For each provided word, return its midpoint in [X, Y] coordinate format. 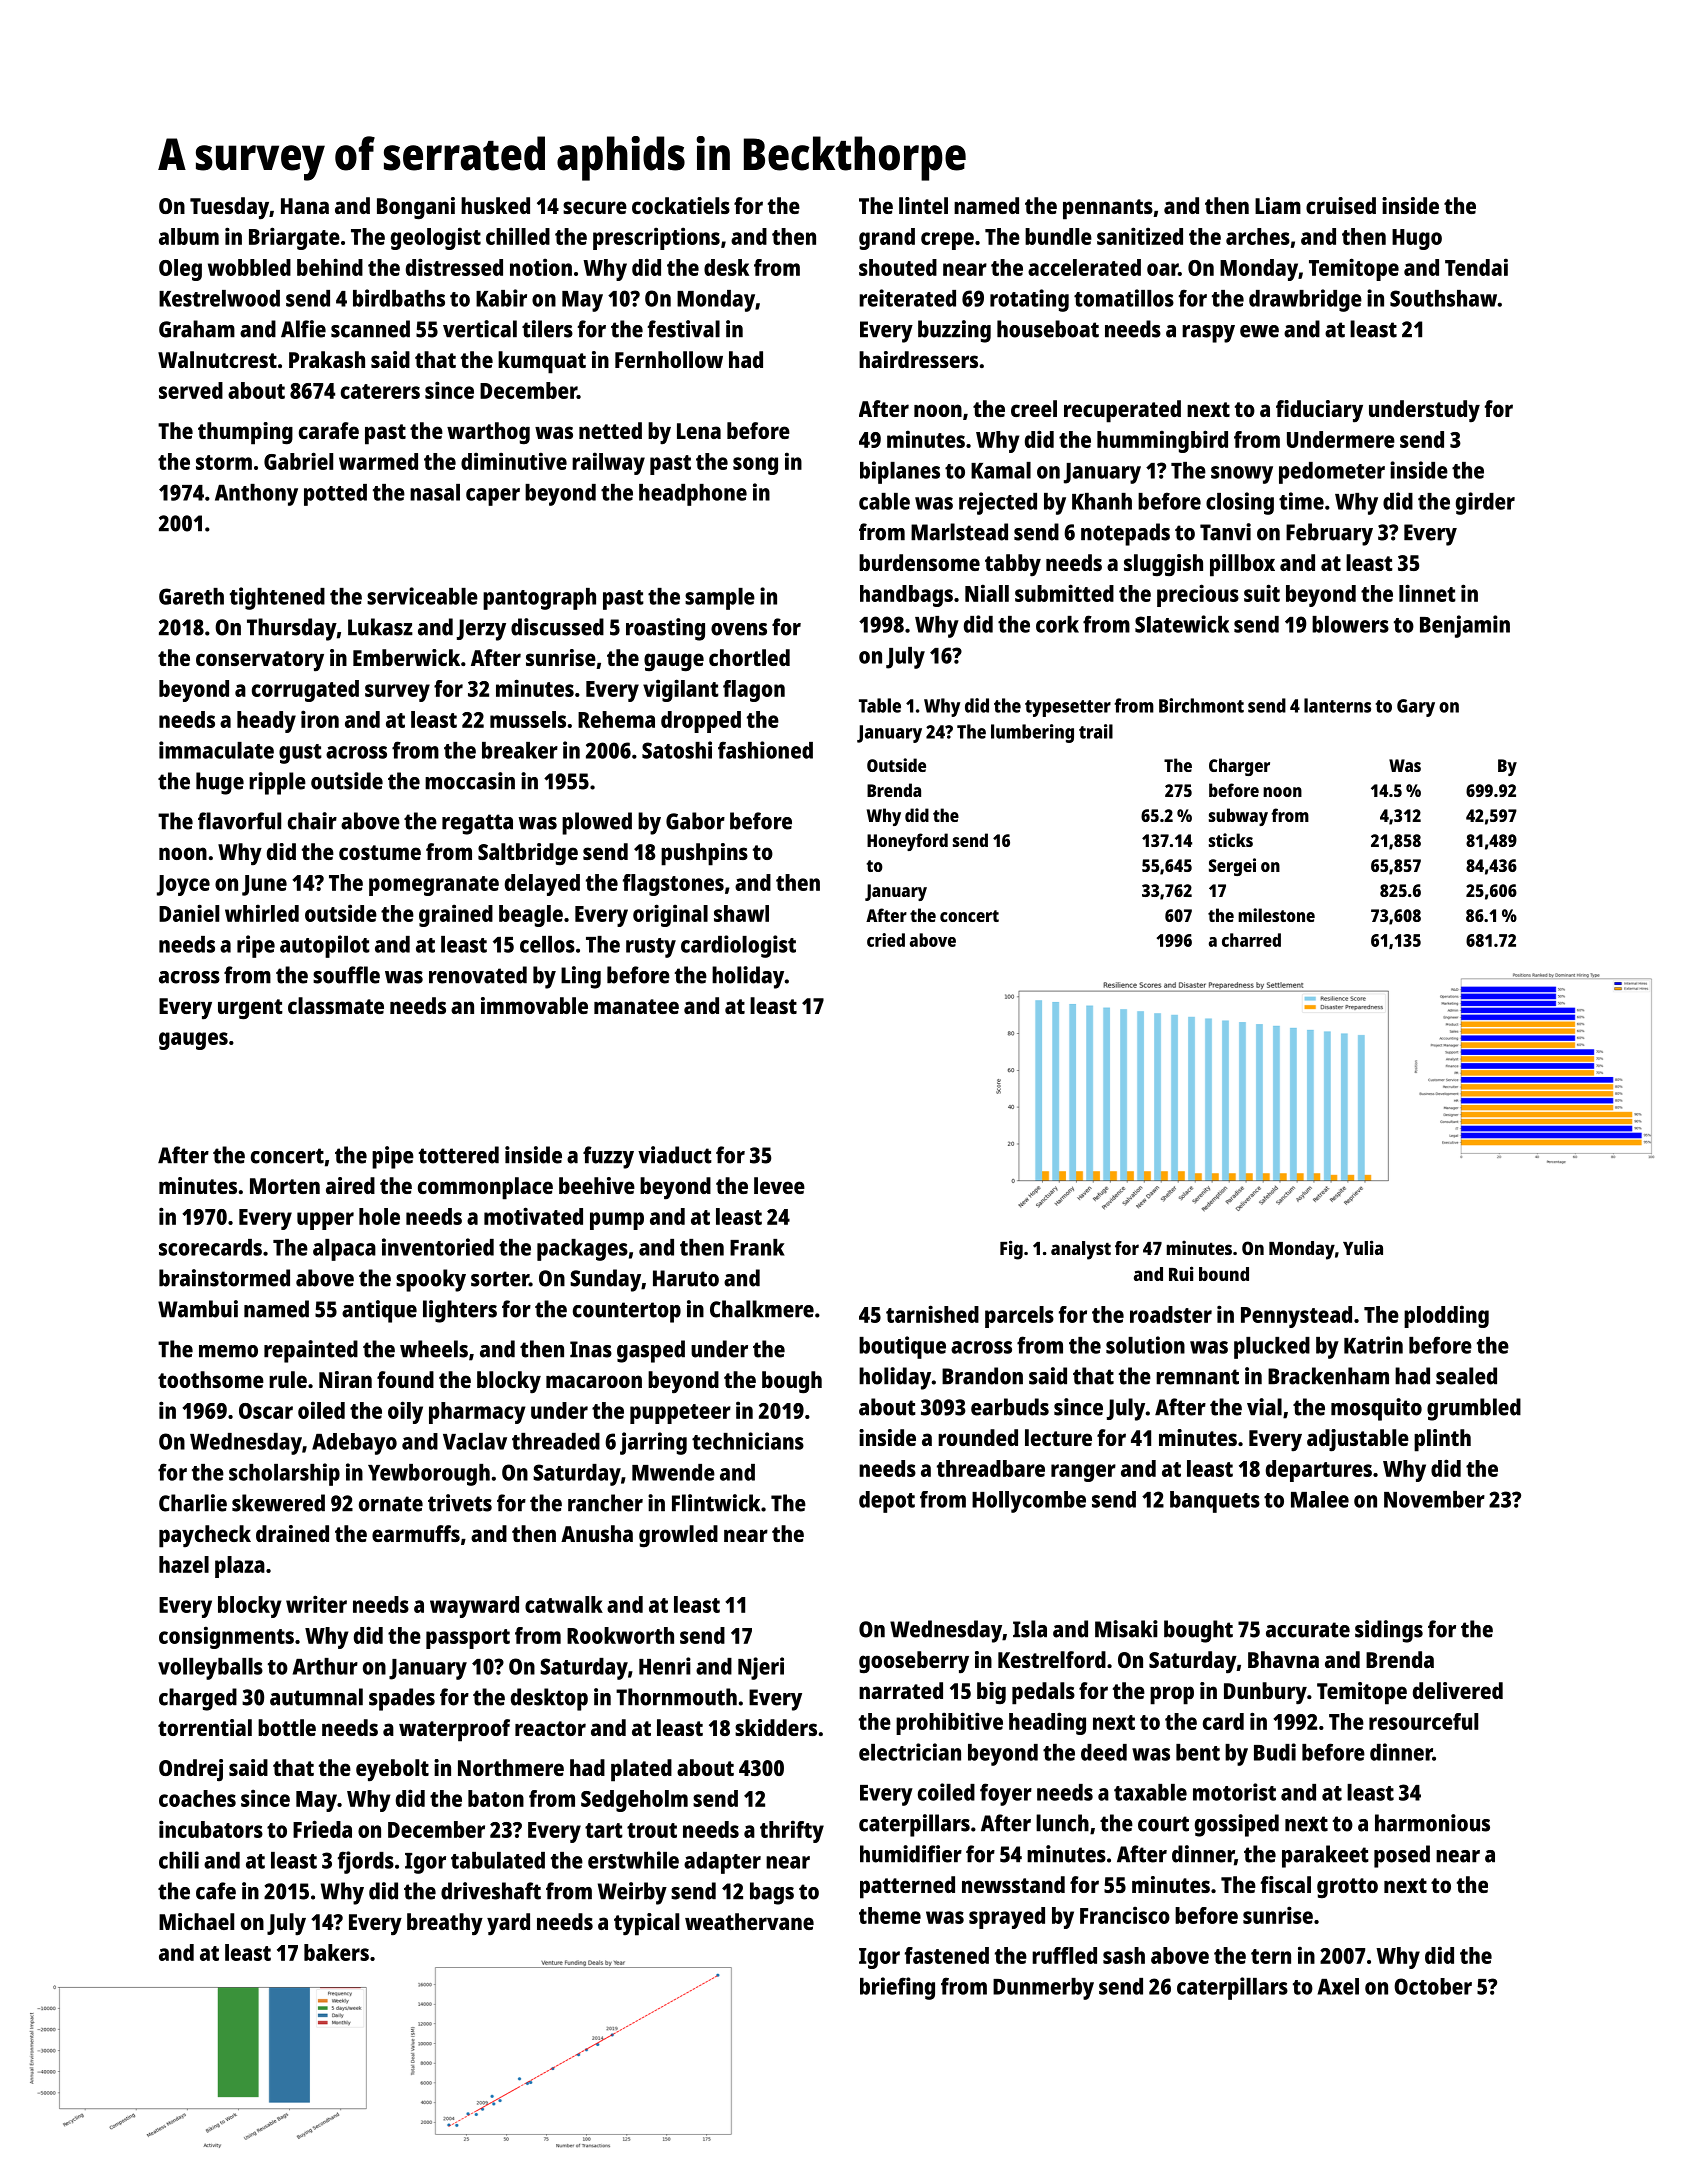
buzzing [954, 331]
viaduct [675, 1155]
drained [292, 1533]
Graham [197, 329]
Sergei [1232, 867]
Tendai [1476, 267]
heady [266, 722]
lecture [1058, 1437]
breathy [445, 1924]
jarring [653, 1443]
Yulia [1363, 1247]
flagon [754, 691]
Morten [285, 1186]
